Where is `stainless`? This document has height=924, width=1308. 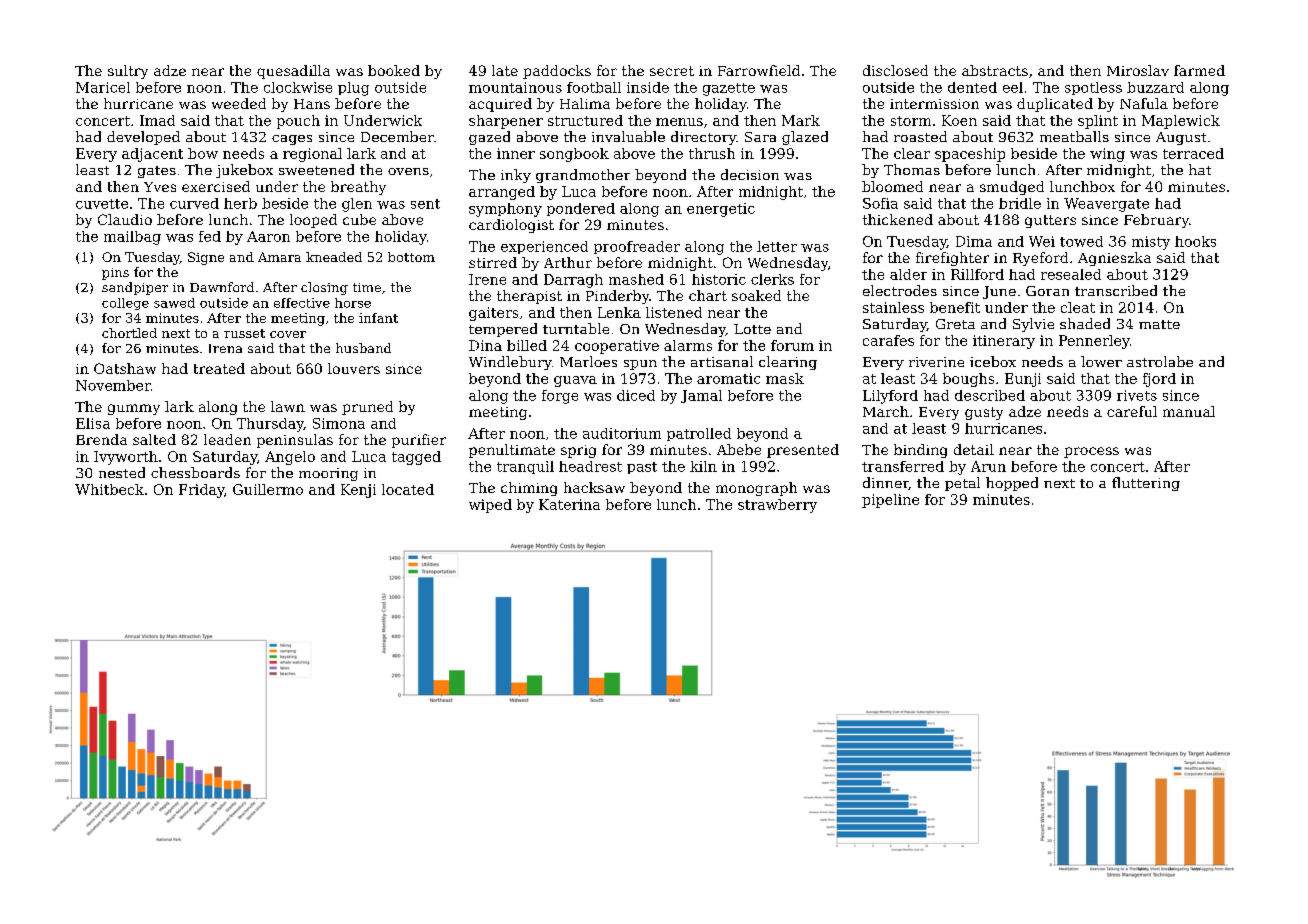
stainless is located at coordinates (893, 307).
